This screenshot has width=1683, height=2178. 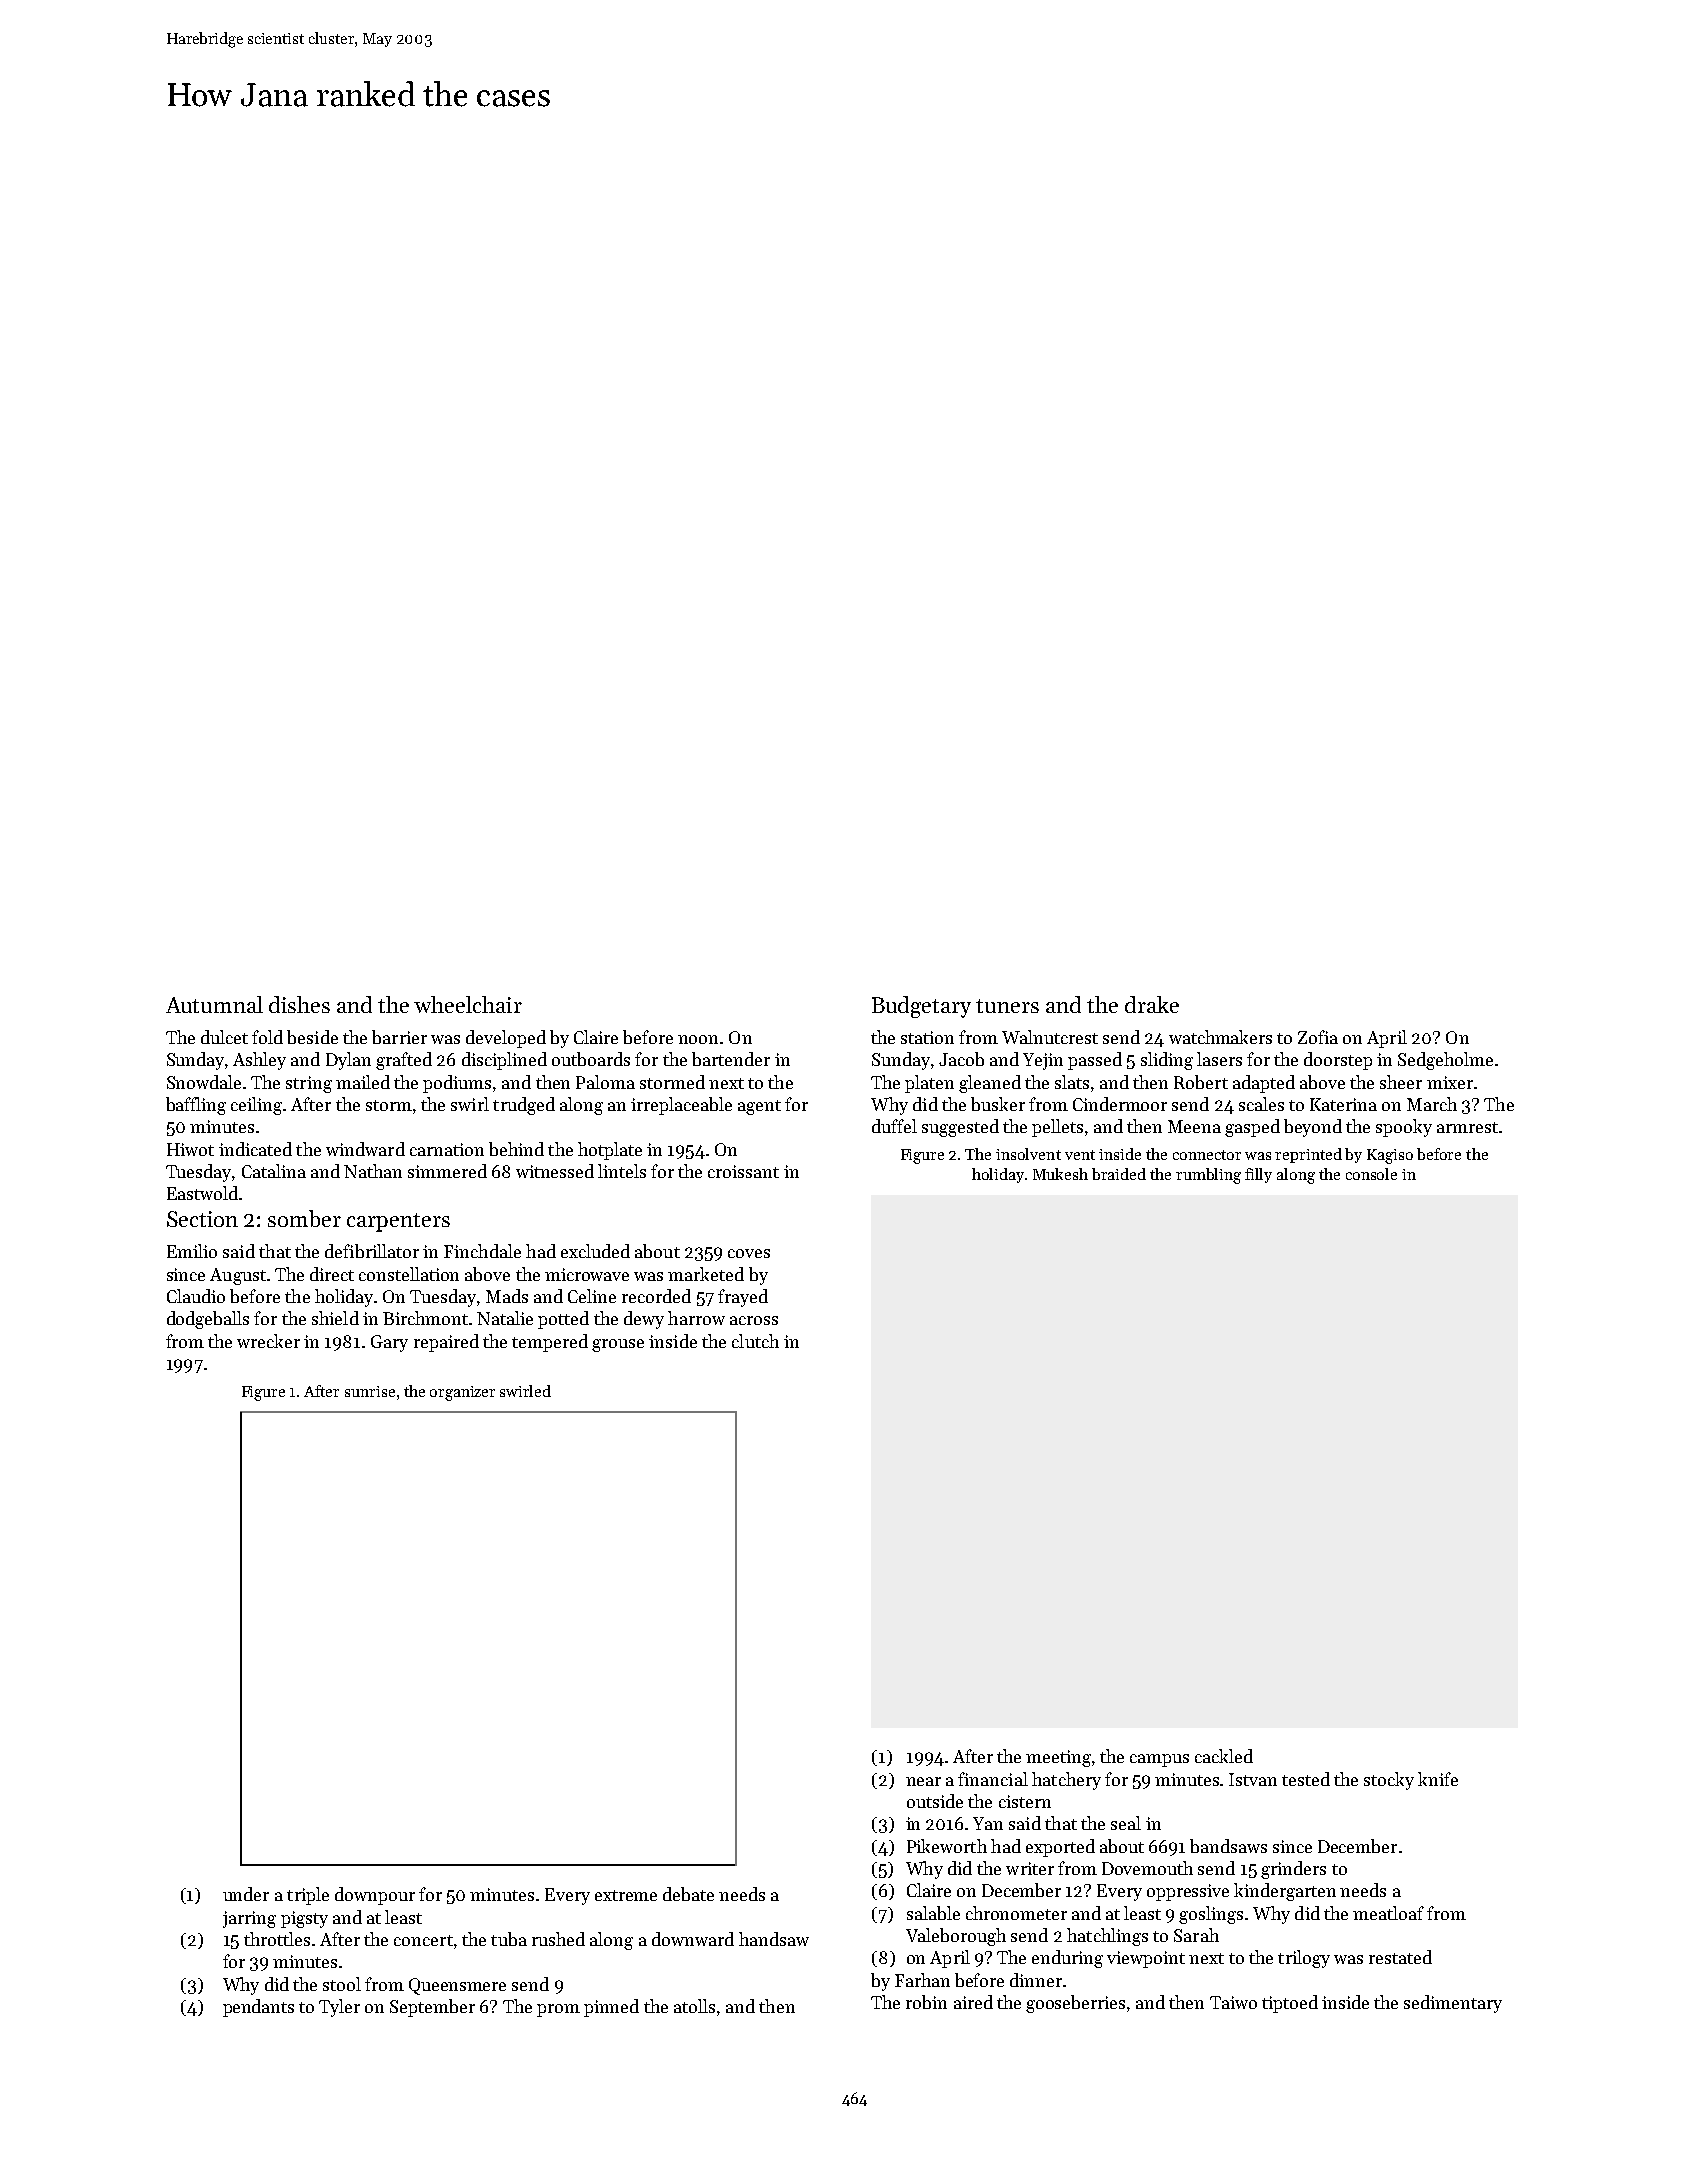 What do you see at coordinates (923, 1781) in the screenshot?
I see `near` at bounding box center [923, 1781].
